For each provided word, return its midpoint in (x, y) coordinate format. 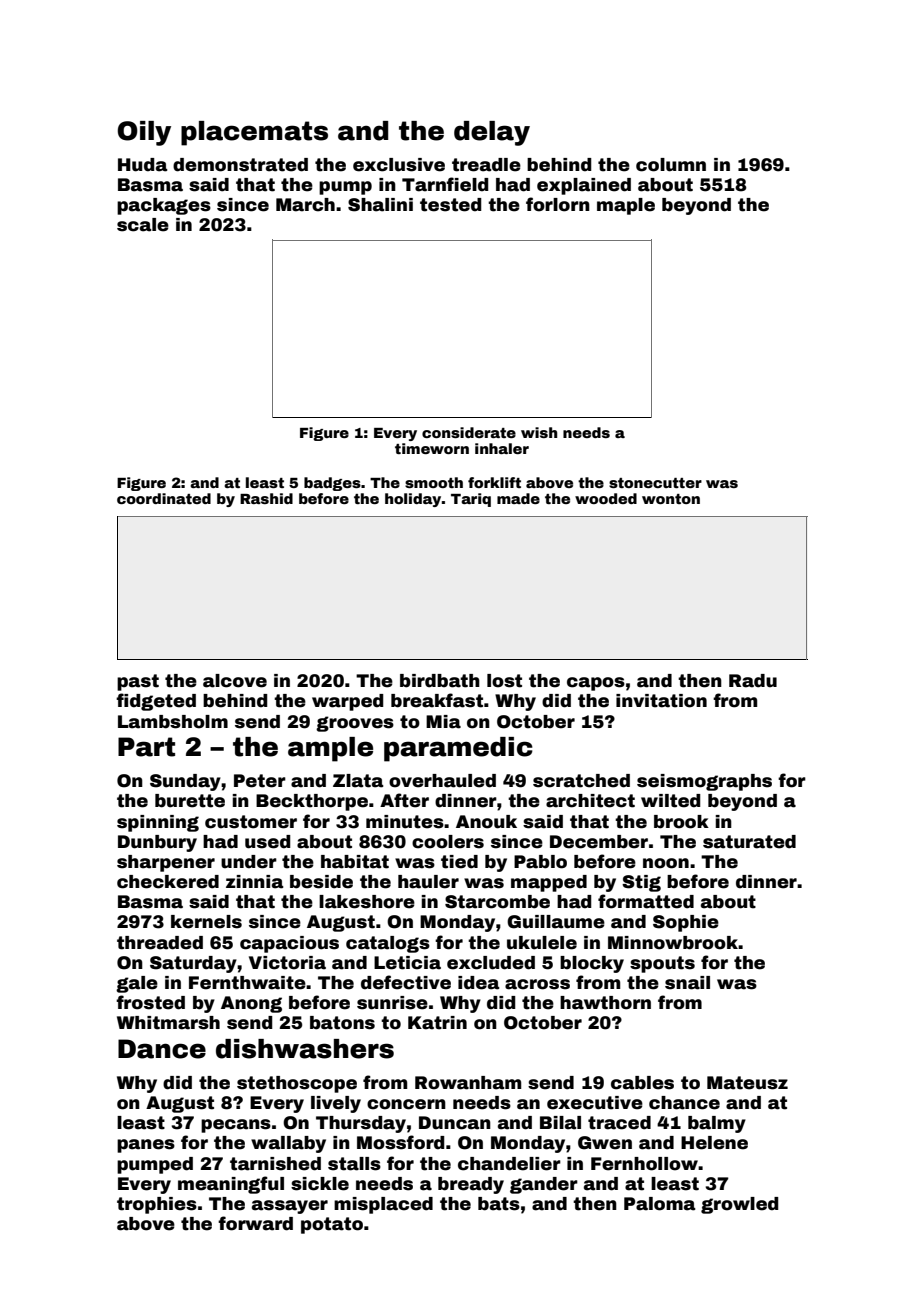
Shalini (380, 205)
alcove (235, 681)
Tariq (471, 500)
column (671, 165)
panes (146, 1146)
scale (143, 225)
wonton (671, 499)
